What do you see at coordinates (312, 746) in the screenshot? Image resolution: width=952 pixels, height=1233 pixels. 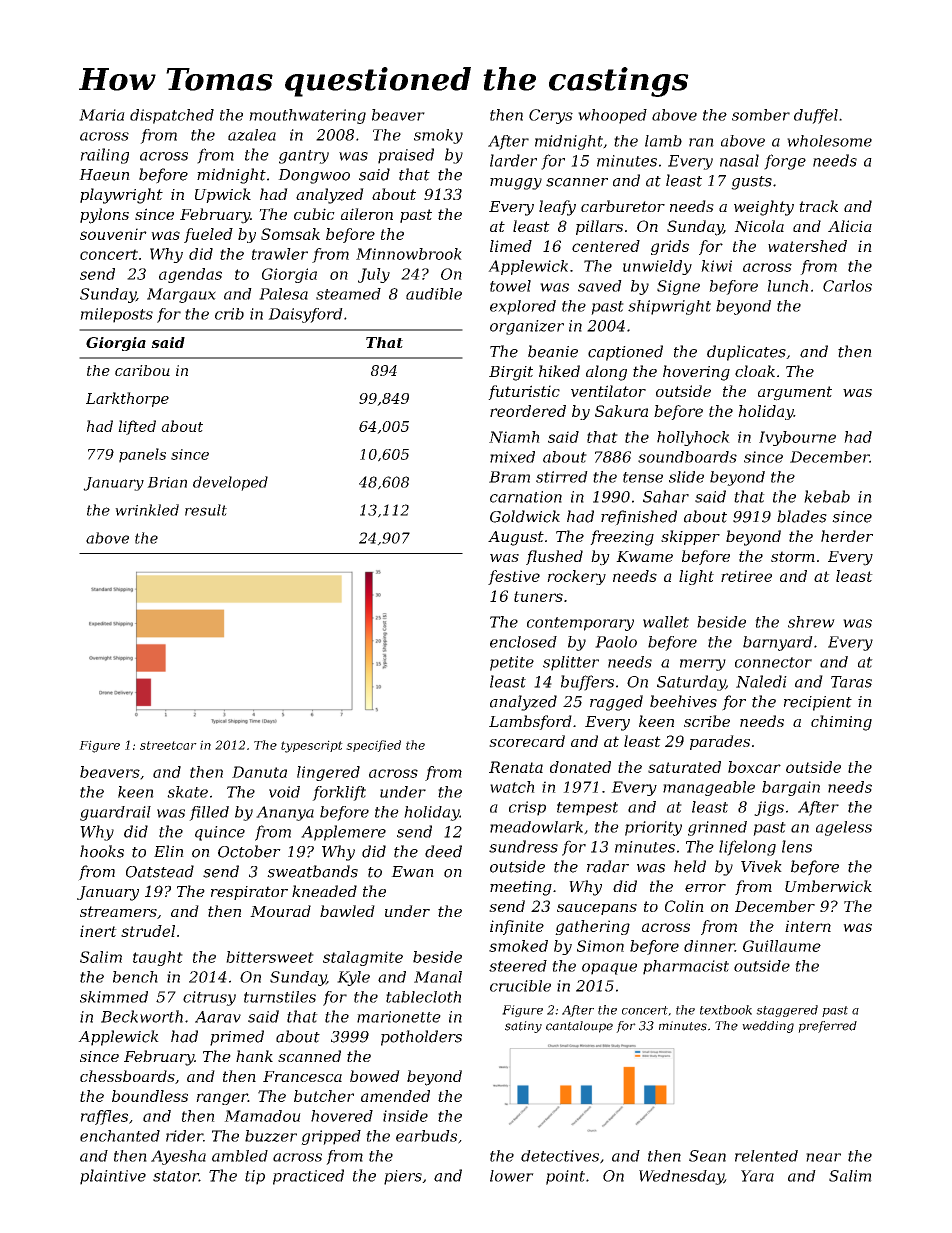 I see `typescript` at bounding box center [312, 746].
